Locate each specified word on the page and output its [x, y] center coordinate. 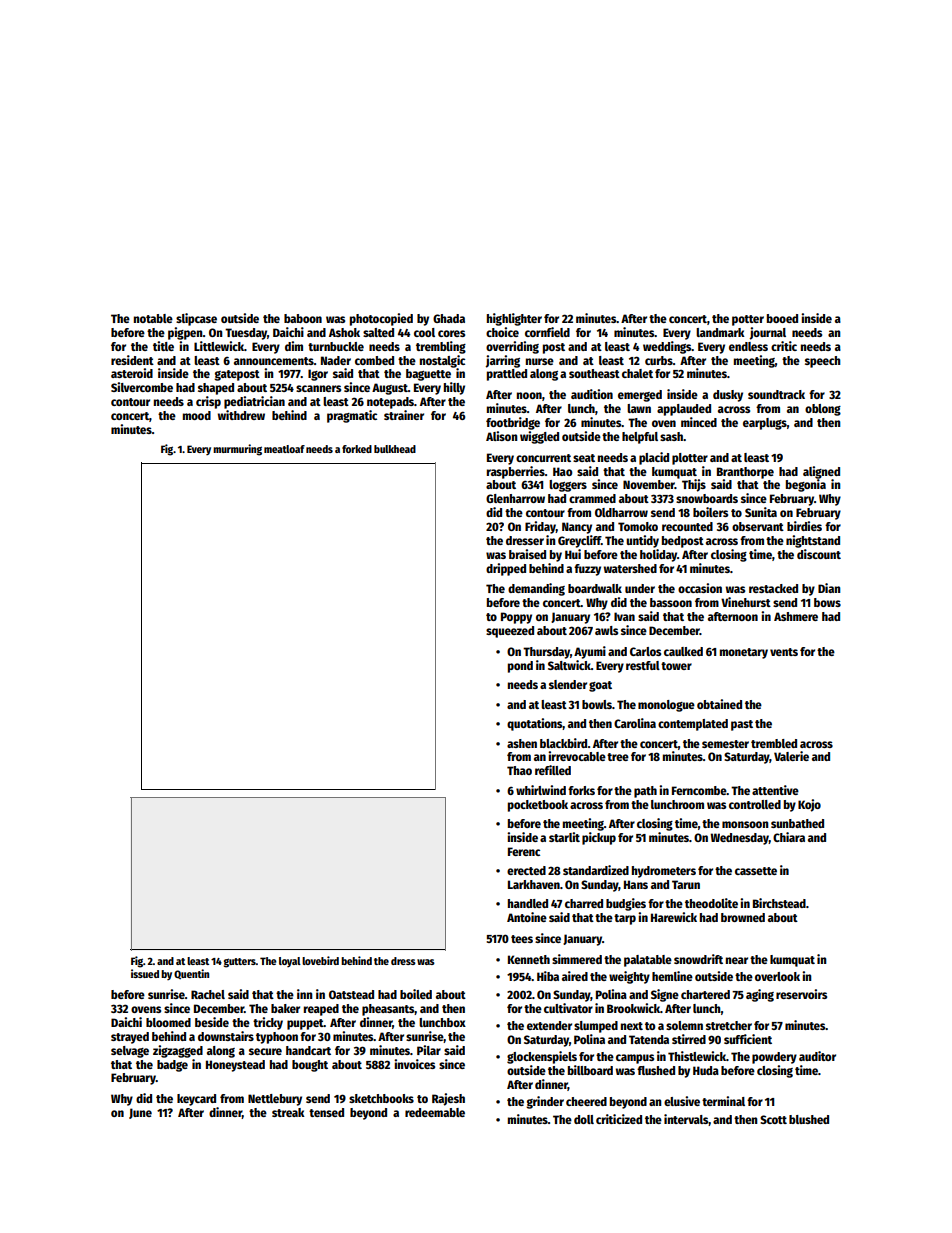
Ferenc [524, 851]
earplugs [765, 424]
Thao [519, 770]
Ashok [344, 332]
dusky [728, 396]
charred [584, 903]
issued [145, 973]
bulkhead [395, 449]
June [140, 1113]
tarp [625, 919]
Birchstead [779, 903]
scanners [318, 388]
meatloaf [284, 449]
